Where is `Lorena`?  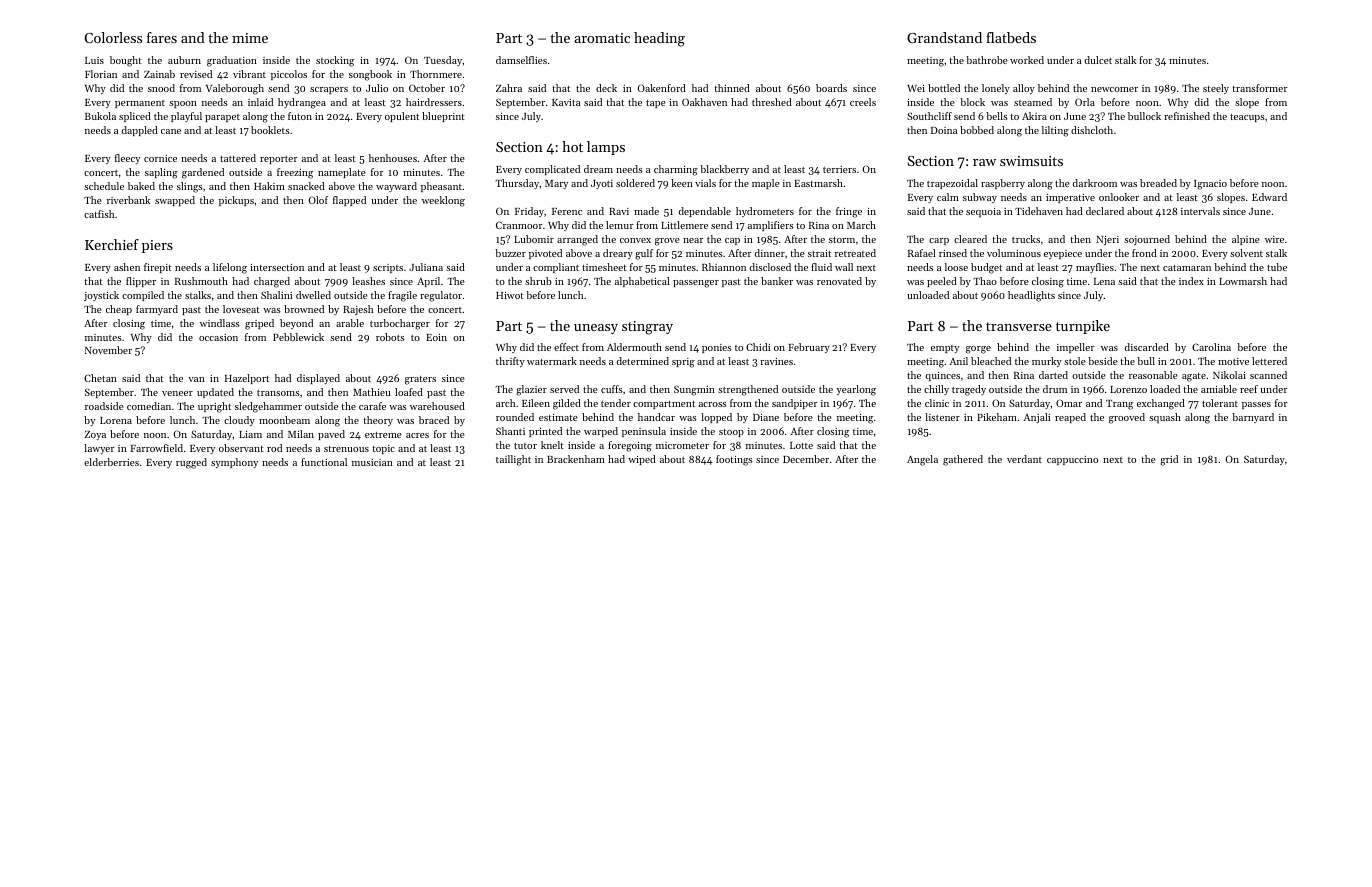 Lorena is located at coordinates (116, 420).
